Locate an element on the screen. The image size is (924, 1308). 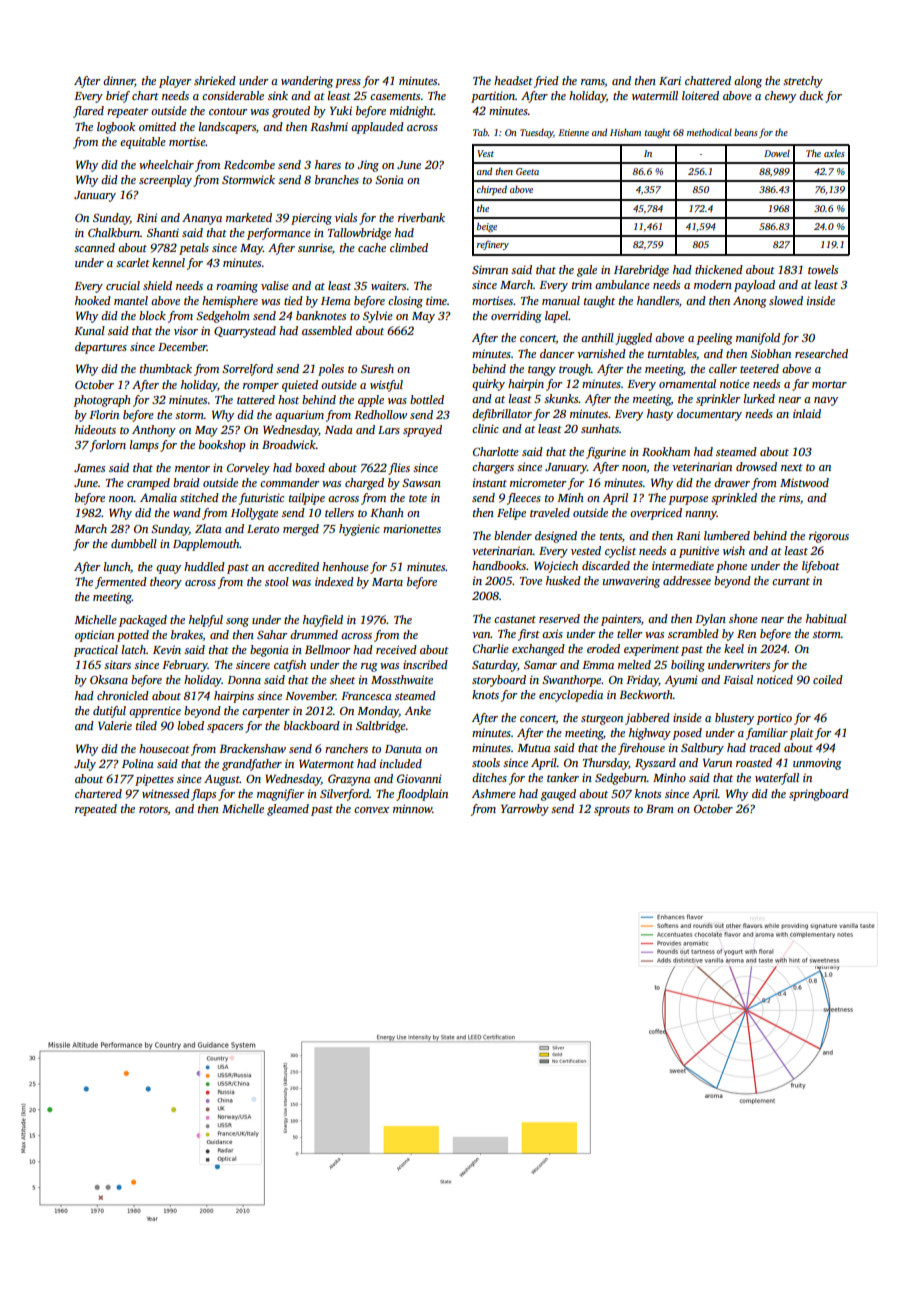
Sawsan is located at coordinates (421, 483).
